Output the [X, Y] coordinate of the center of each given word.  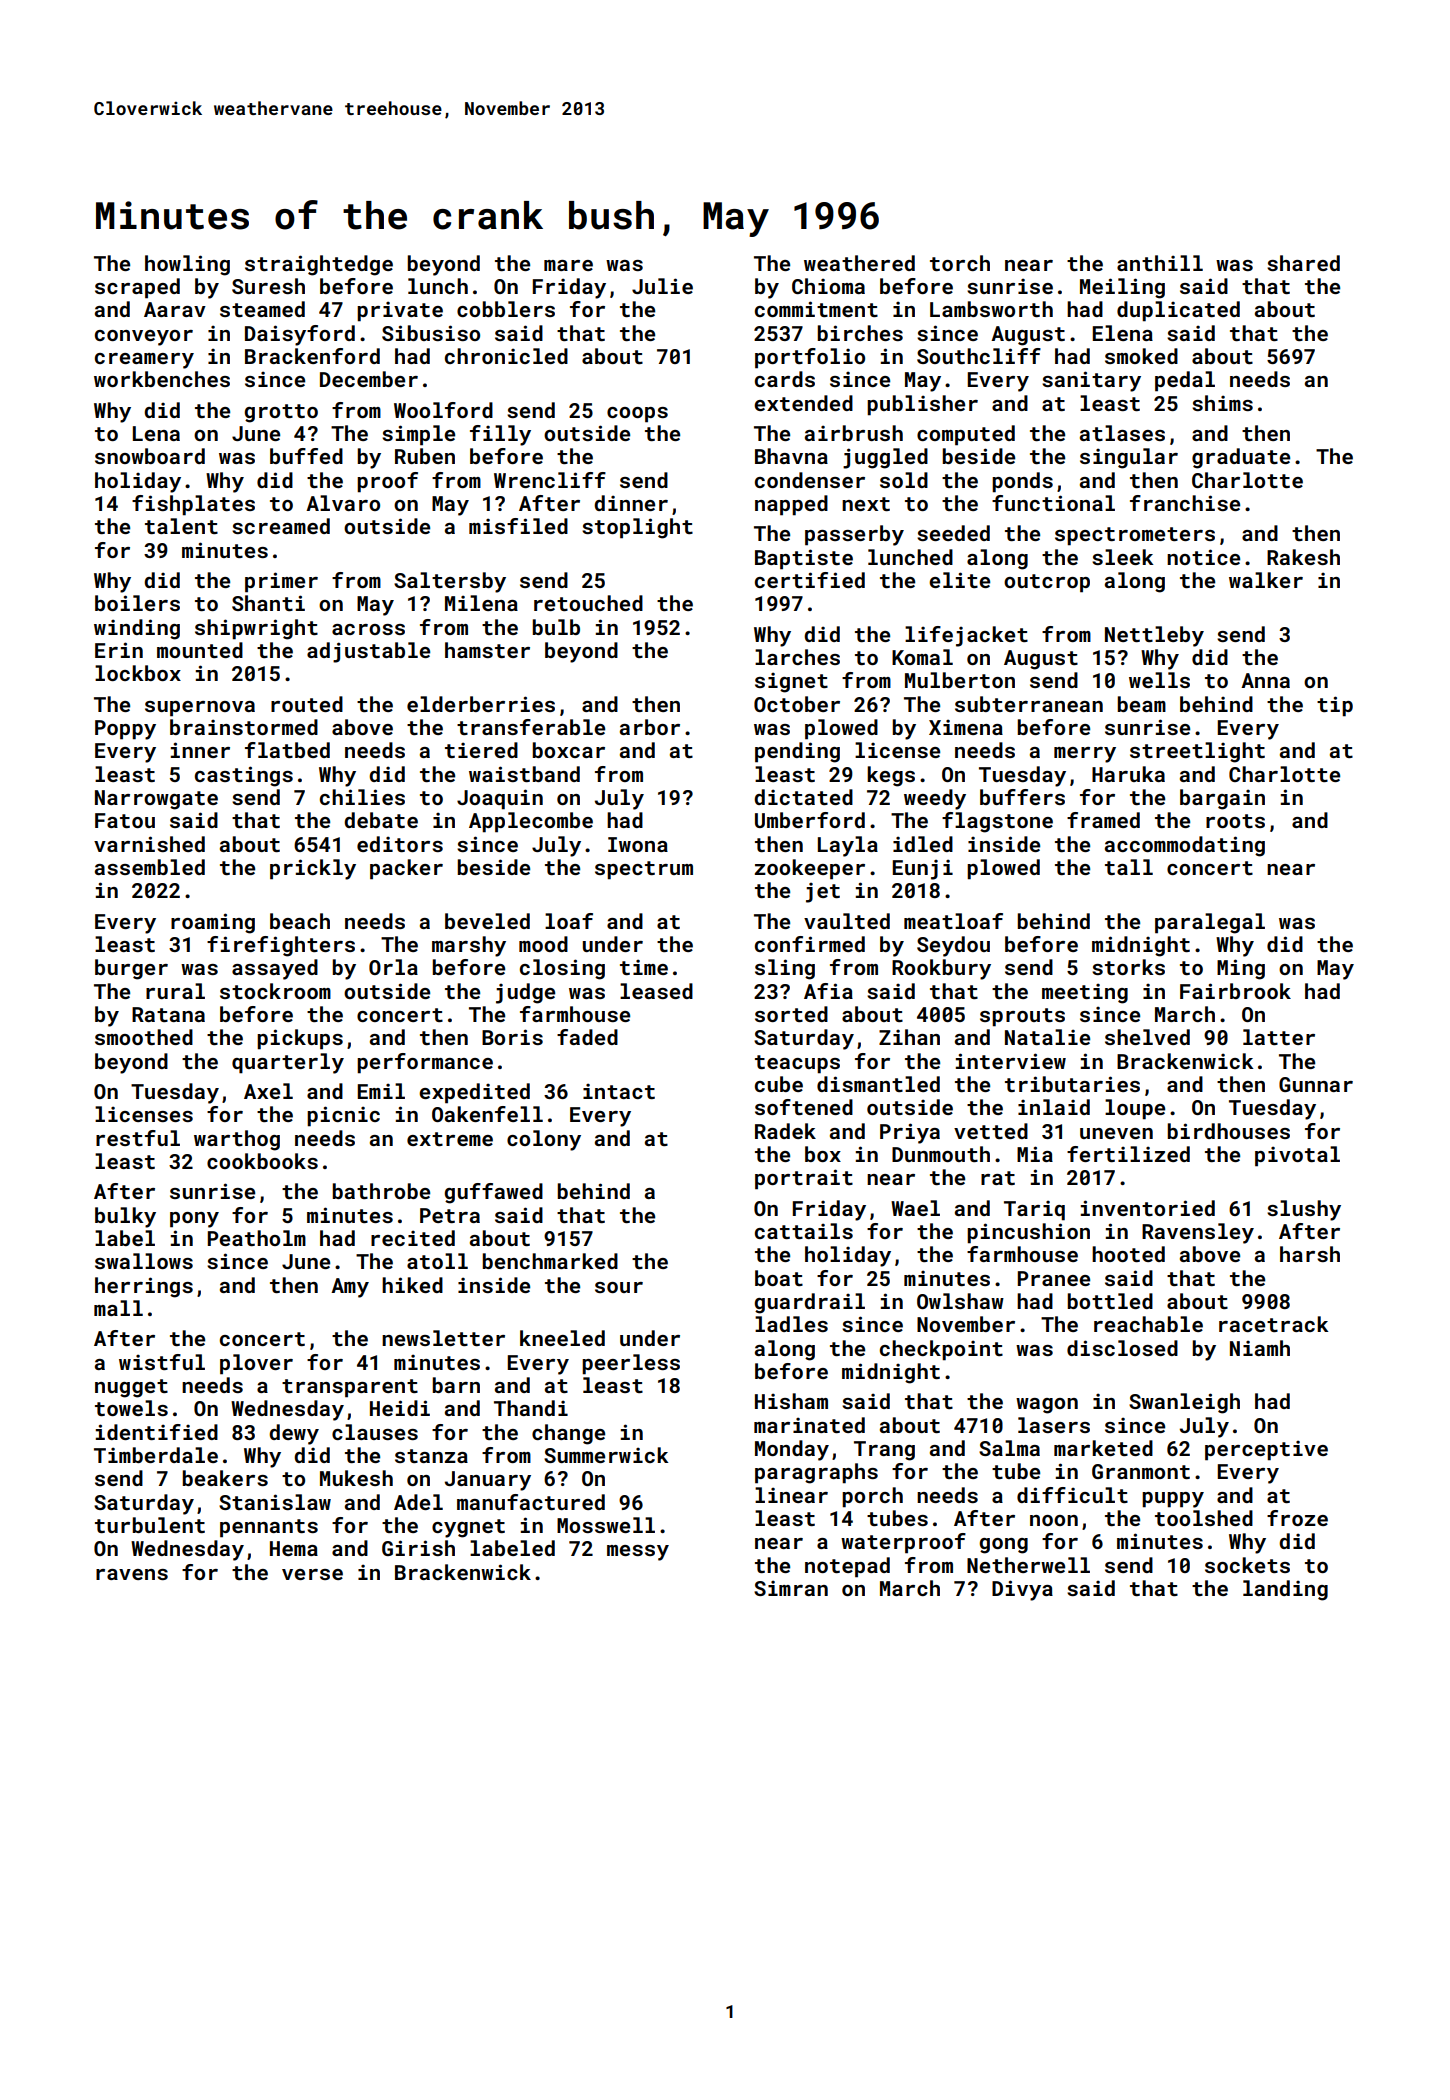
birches [860, 333]
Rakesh [1303, 557]
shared [1303, 263]
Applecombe [531, 822]
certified [810, 580]
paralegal [1210, 923]
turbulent [150, 1525]
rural [175, 991]
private [400, 311]
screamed [281, 526]
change [568, 1434]
